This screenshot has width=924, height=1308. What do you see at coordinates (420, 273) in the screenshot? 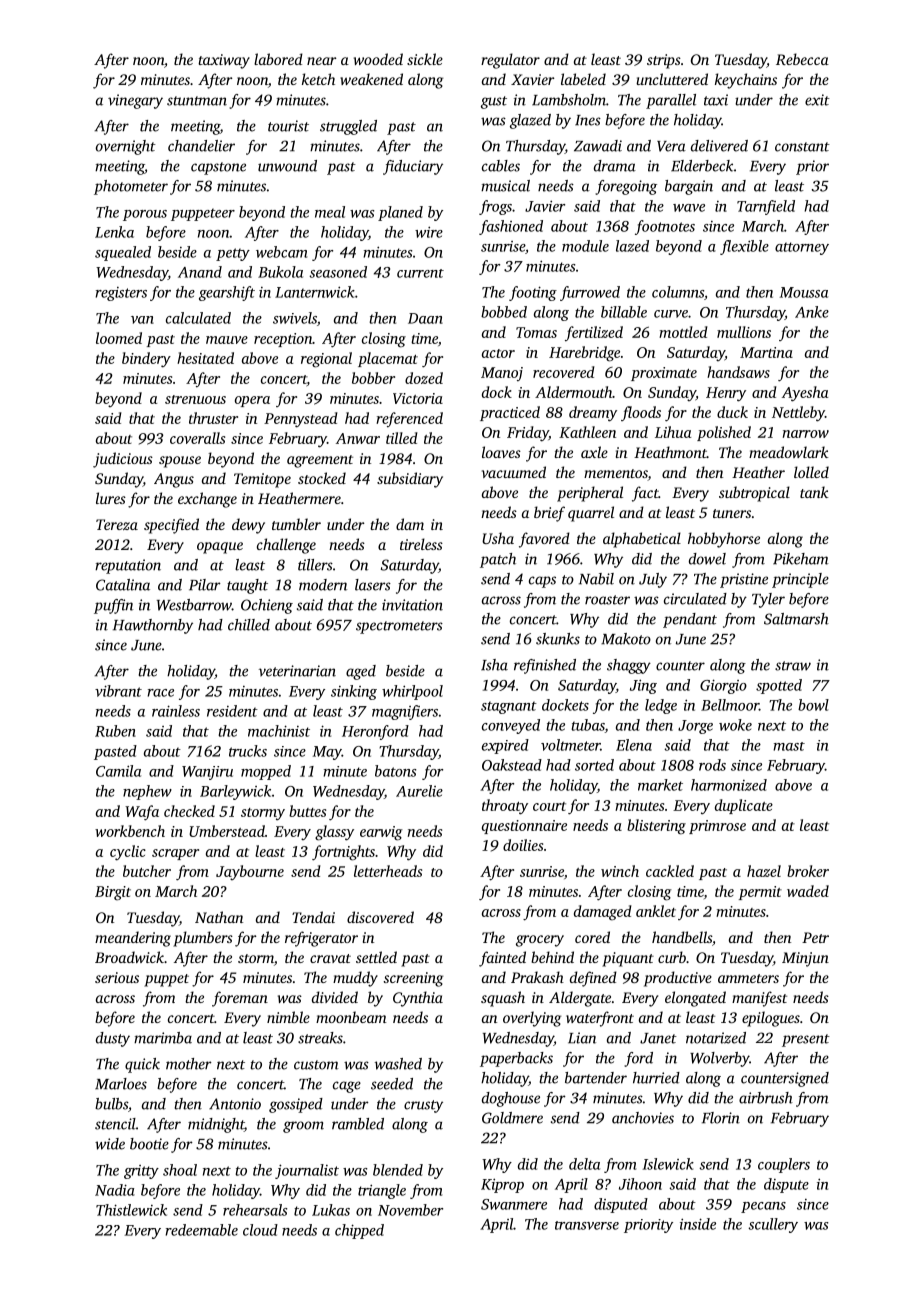
I see `current` at bounding box center [420, 273].
